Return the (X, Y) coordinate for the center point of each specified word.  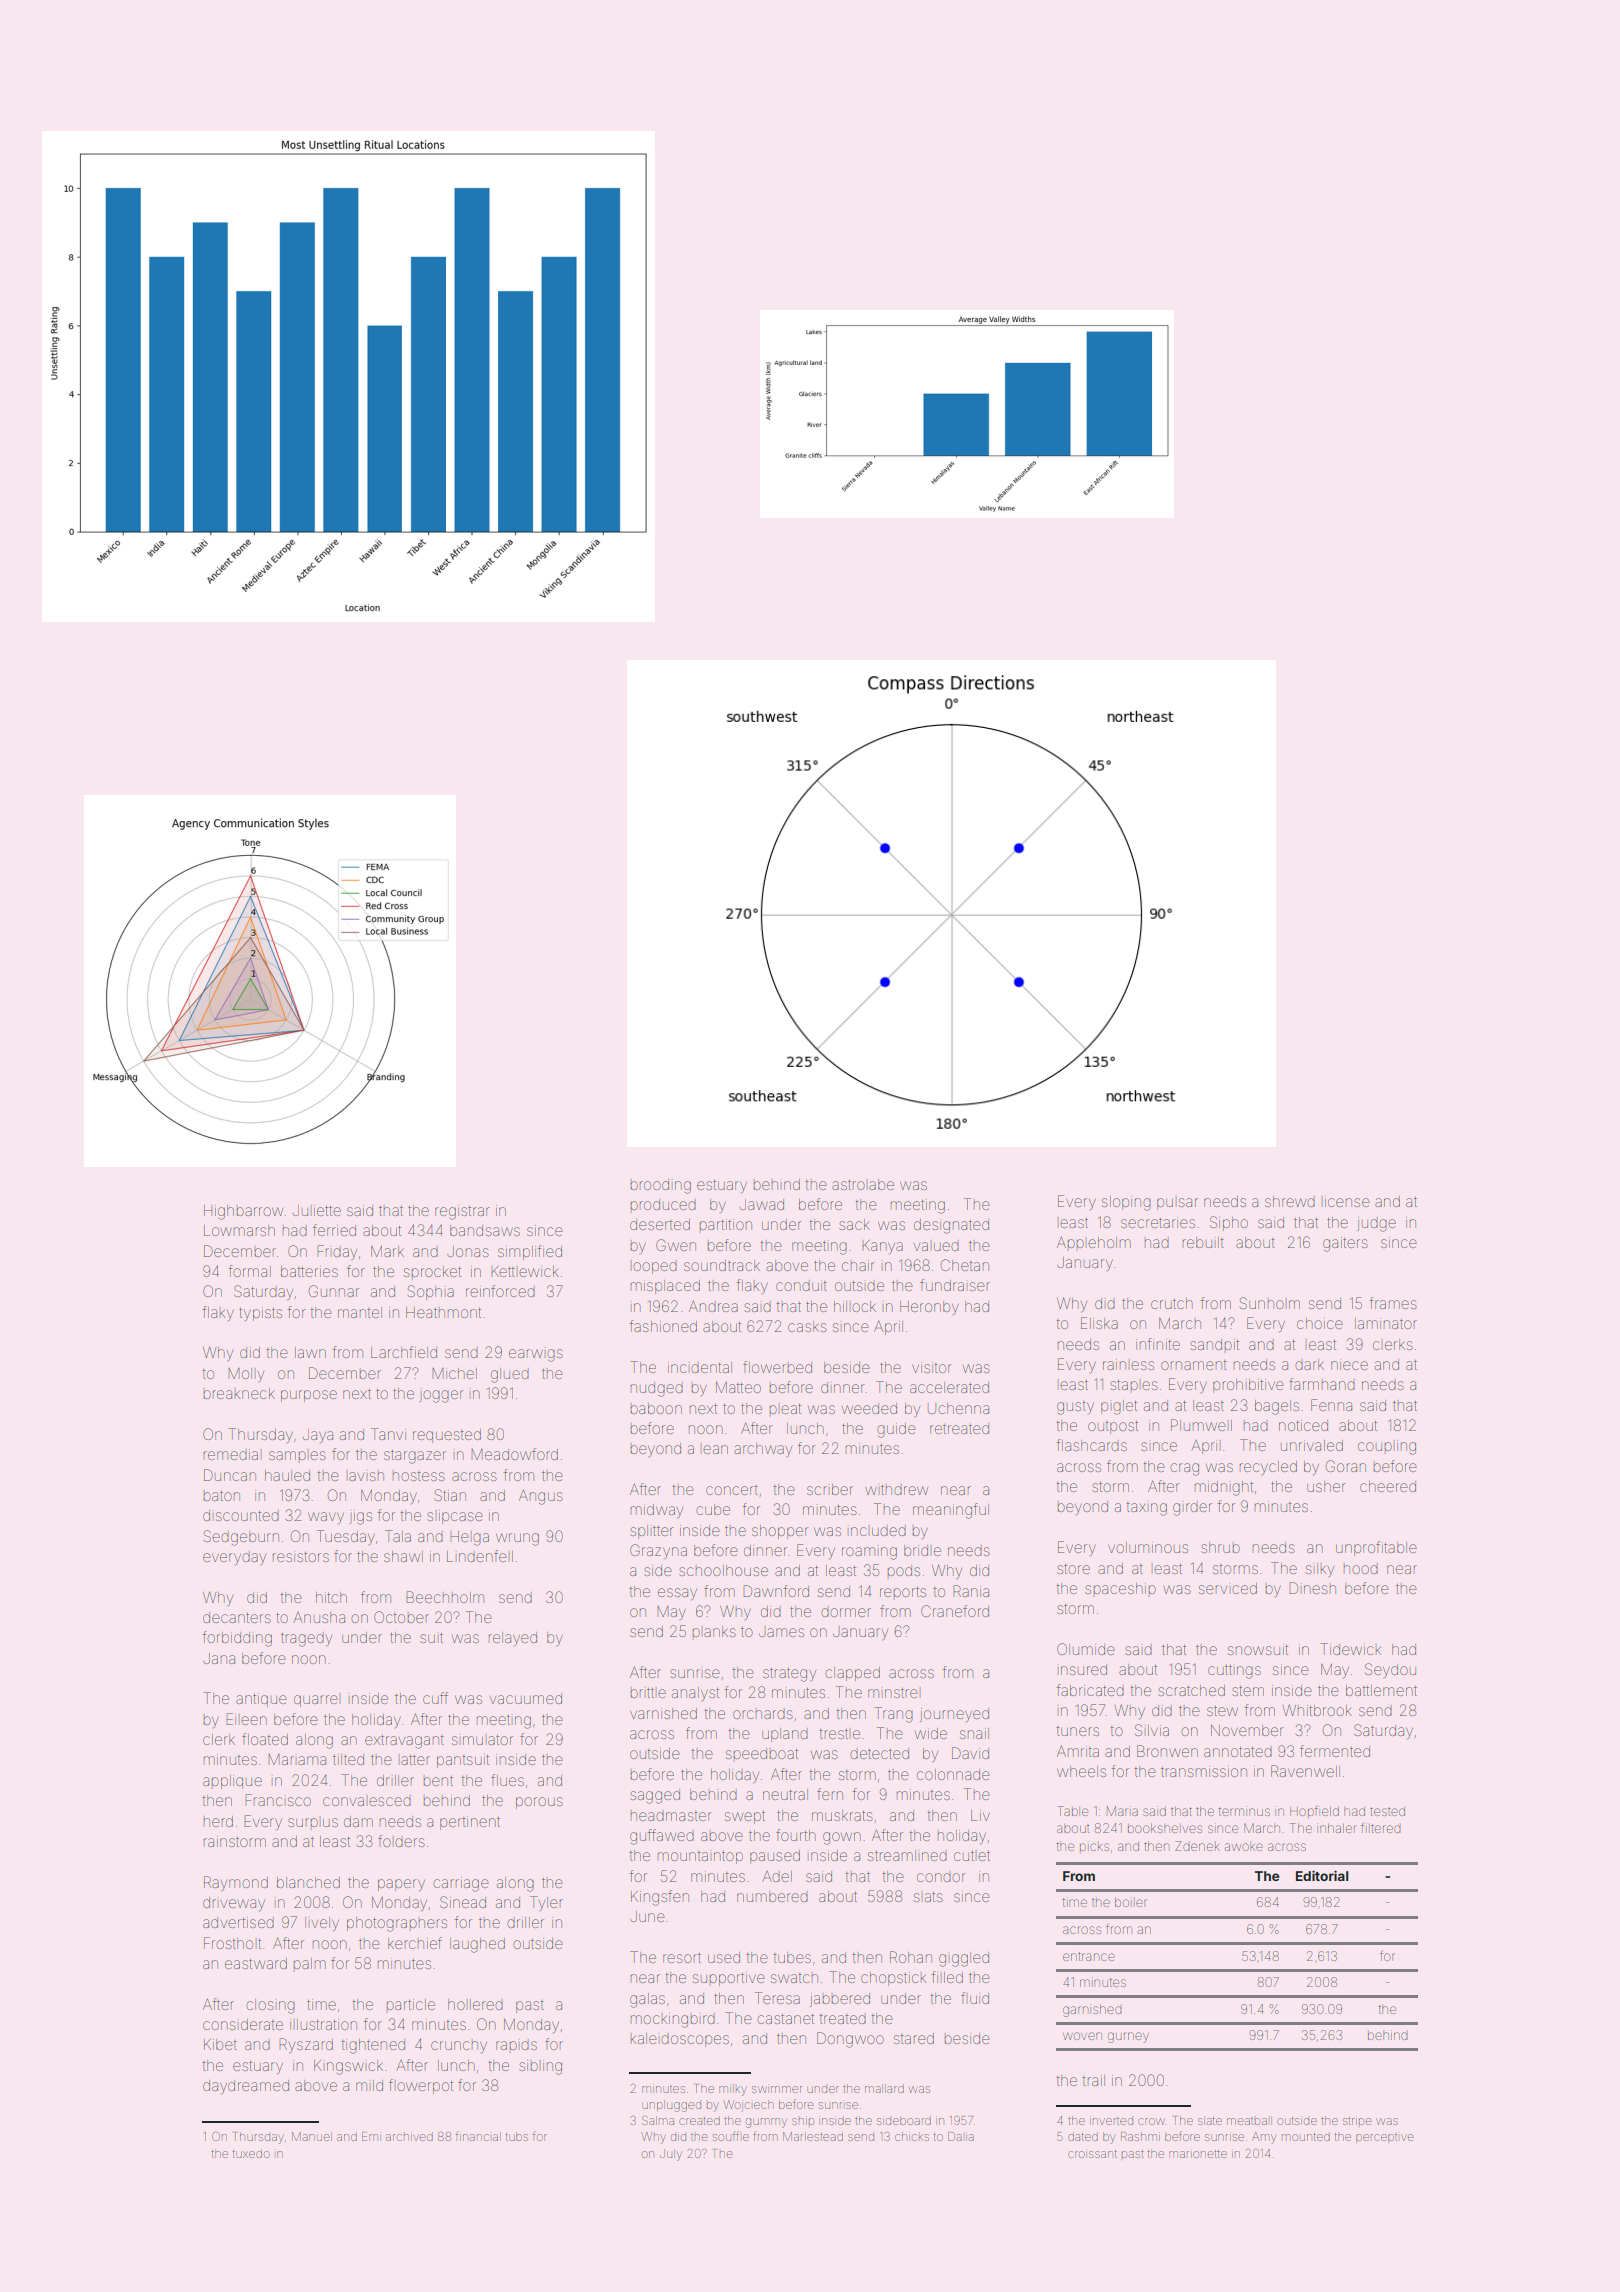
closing (271, 2006)
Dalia (961, 2136)
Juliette (317, 1210)
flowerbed (777, 1367)
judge (1376, 1225)
